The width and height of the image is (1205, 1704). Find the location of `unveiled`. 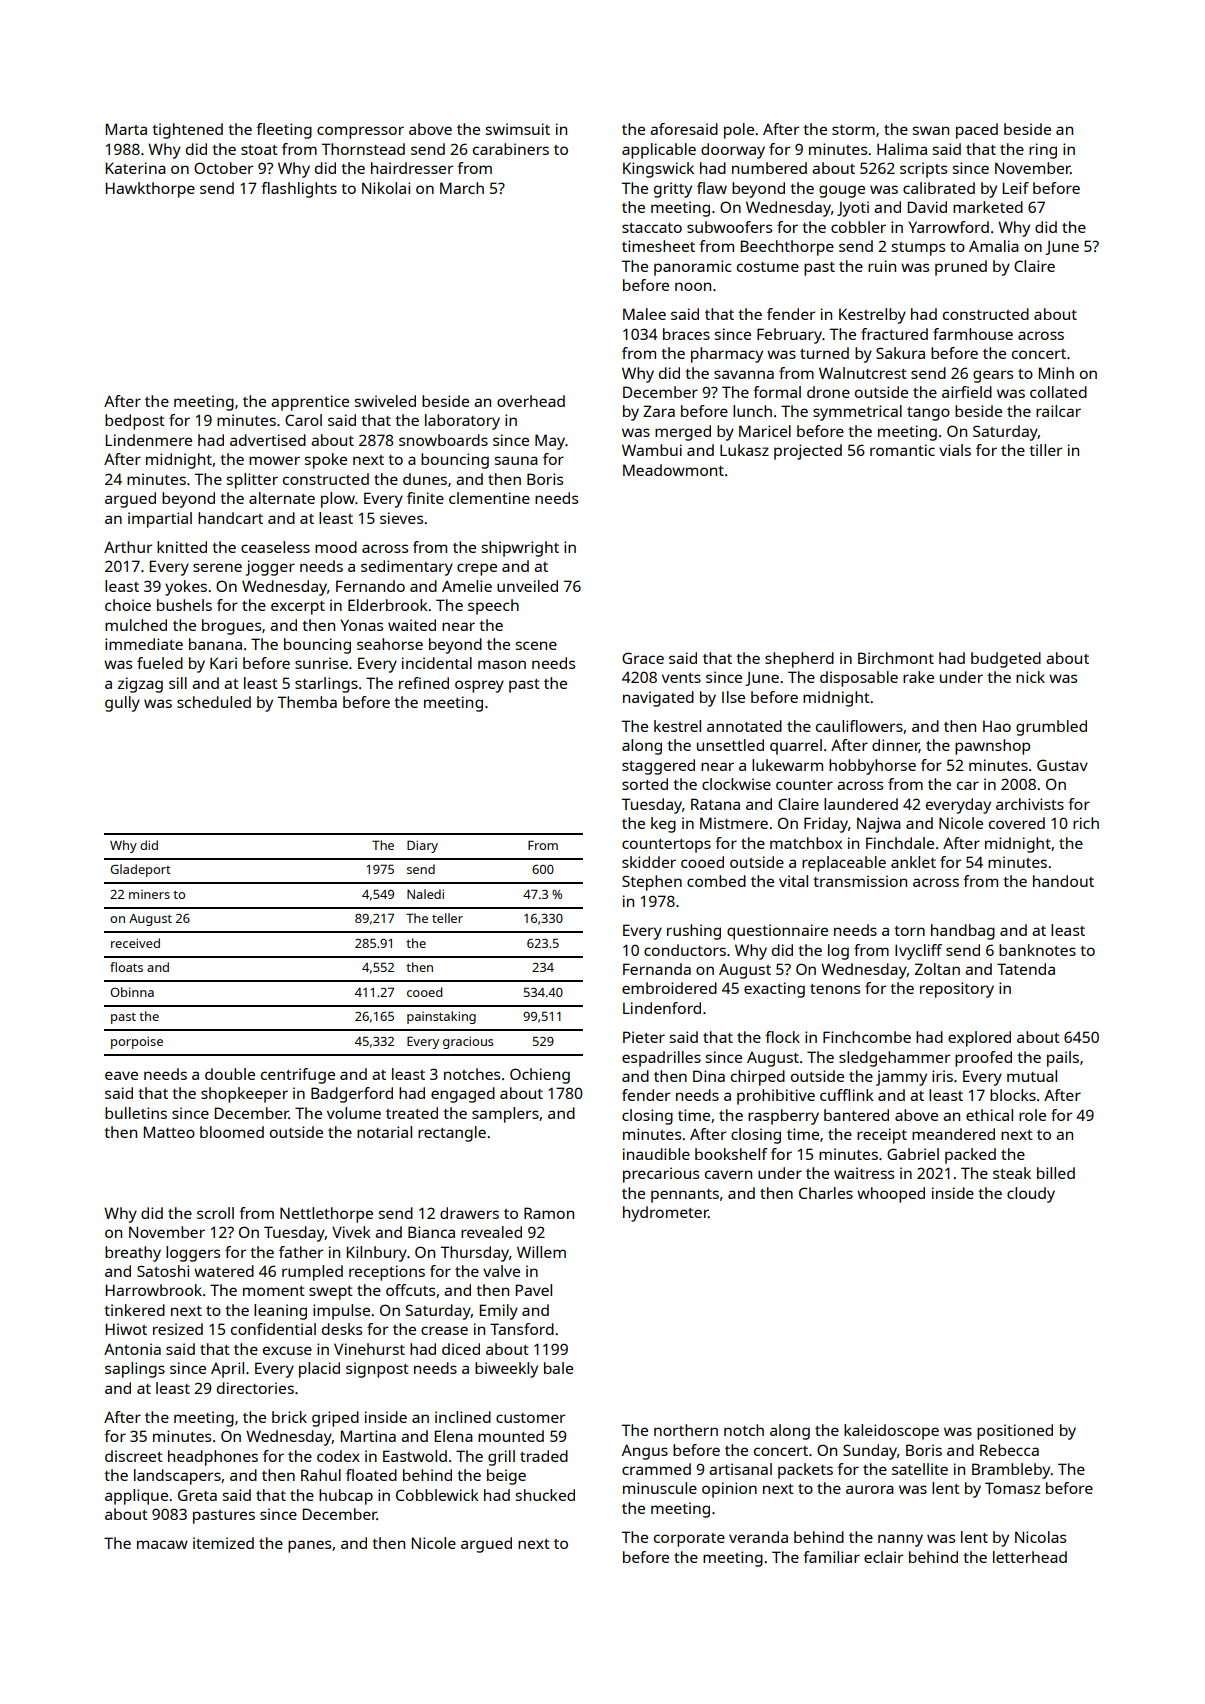

unveiled is located at coordinates (527, 586).
